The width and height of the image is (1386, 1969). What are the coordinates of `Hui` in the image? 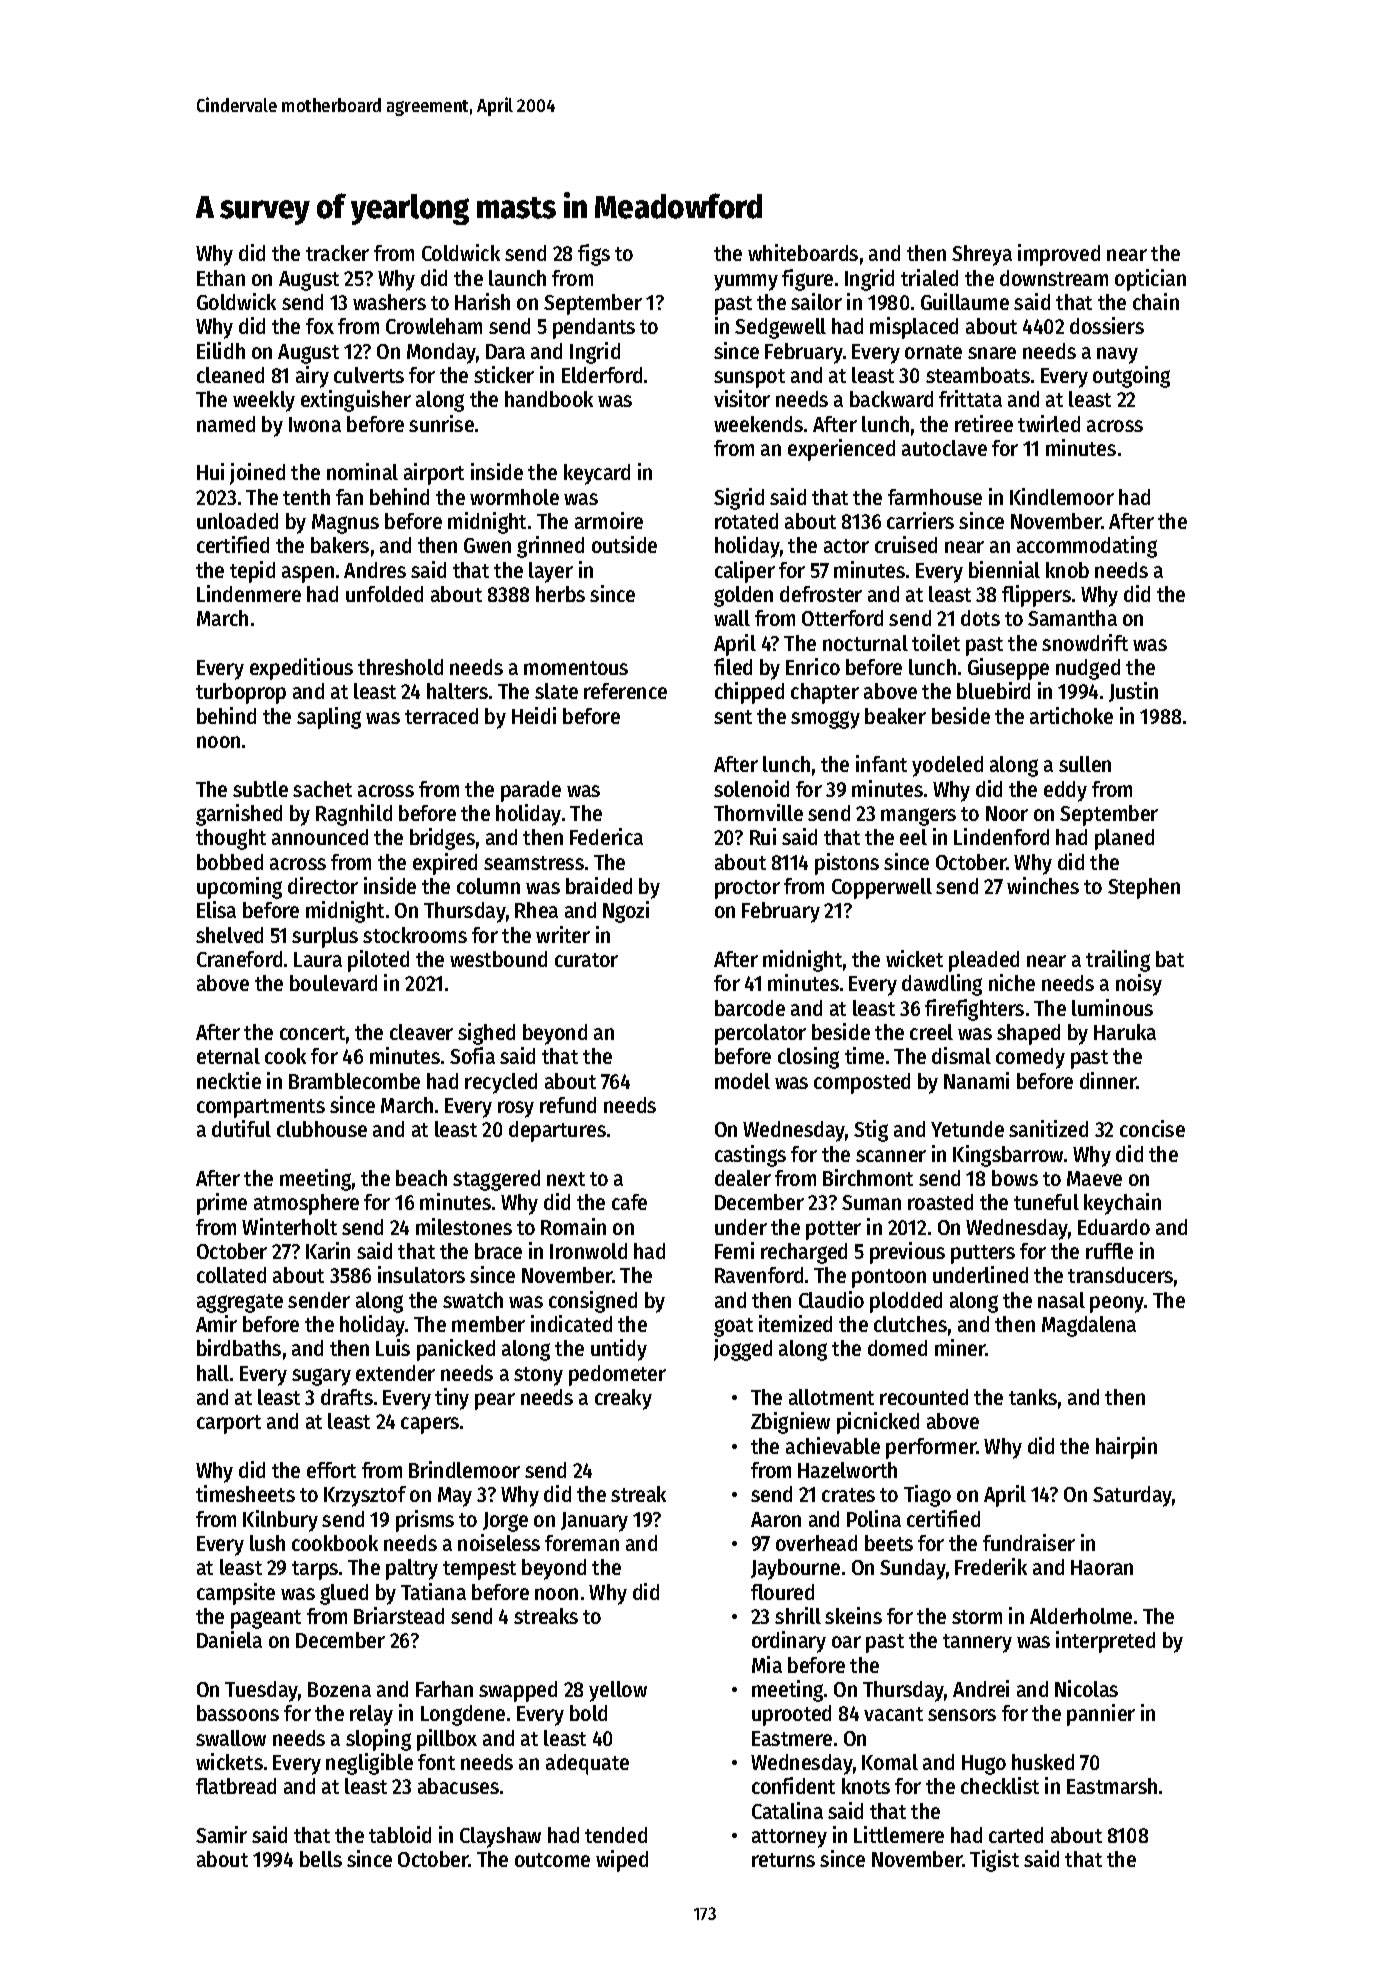 It's located at (210, 471).
